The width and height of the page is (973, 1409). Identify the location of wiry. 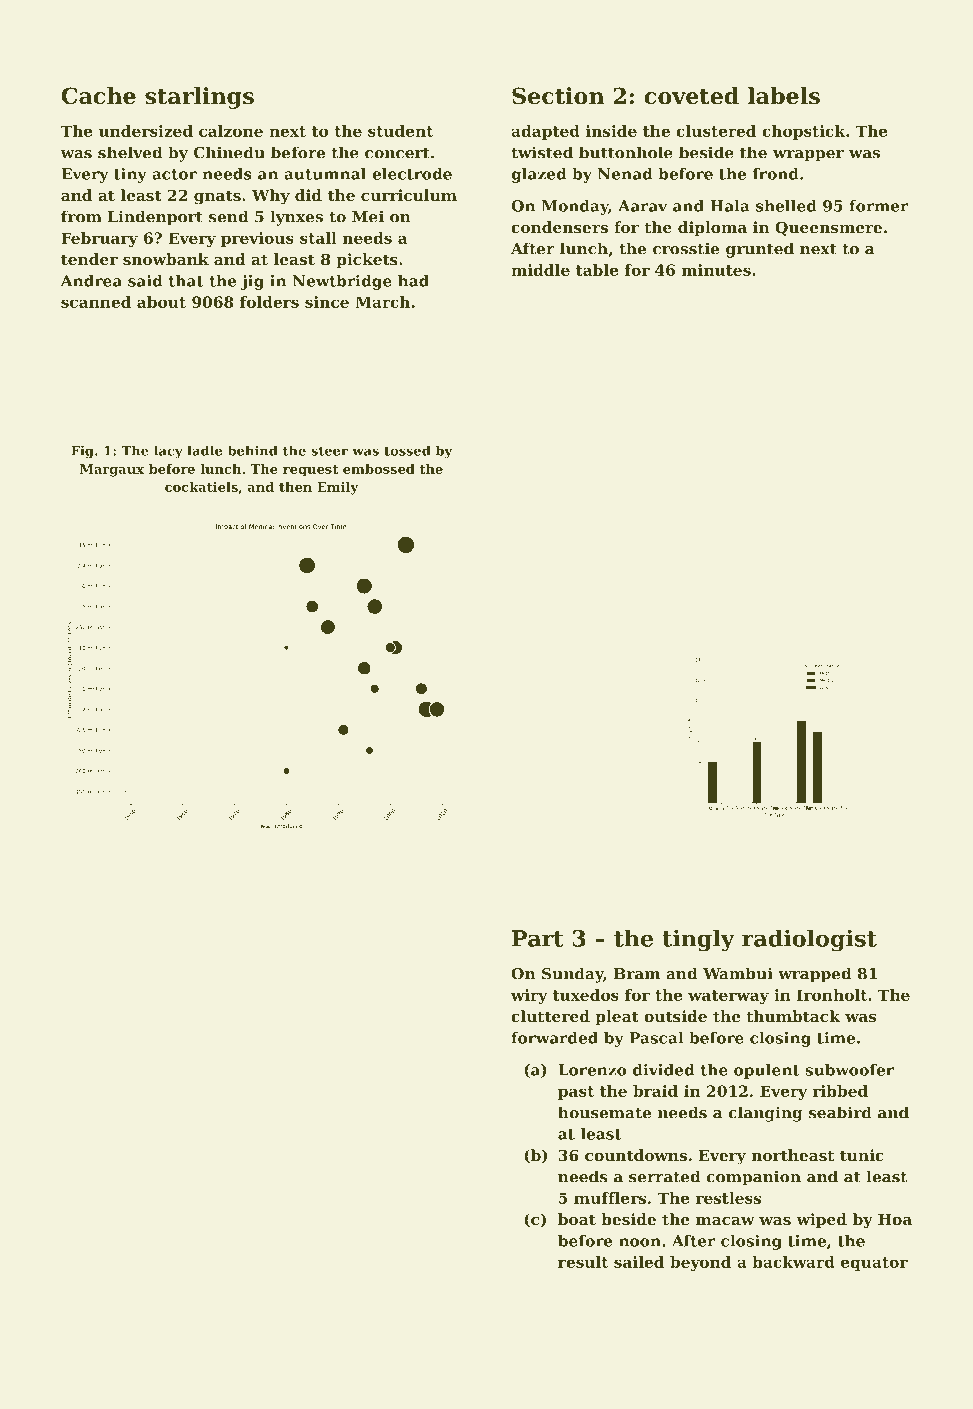
(529, 996).
